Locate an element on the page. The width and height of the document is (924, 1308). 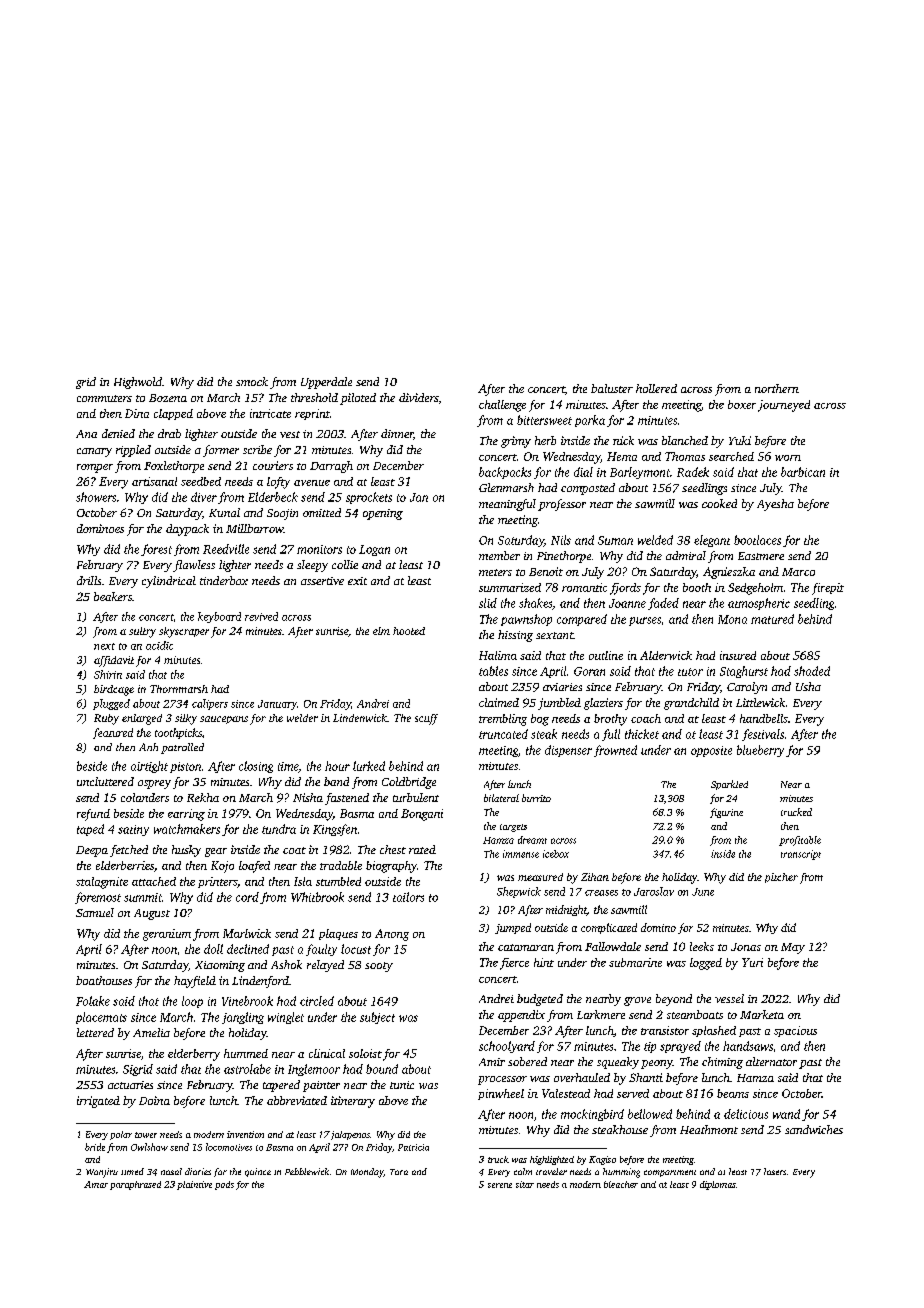
hollered is located at coordinates (656, 388).
